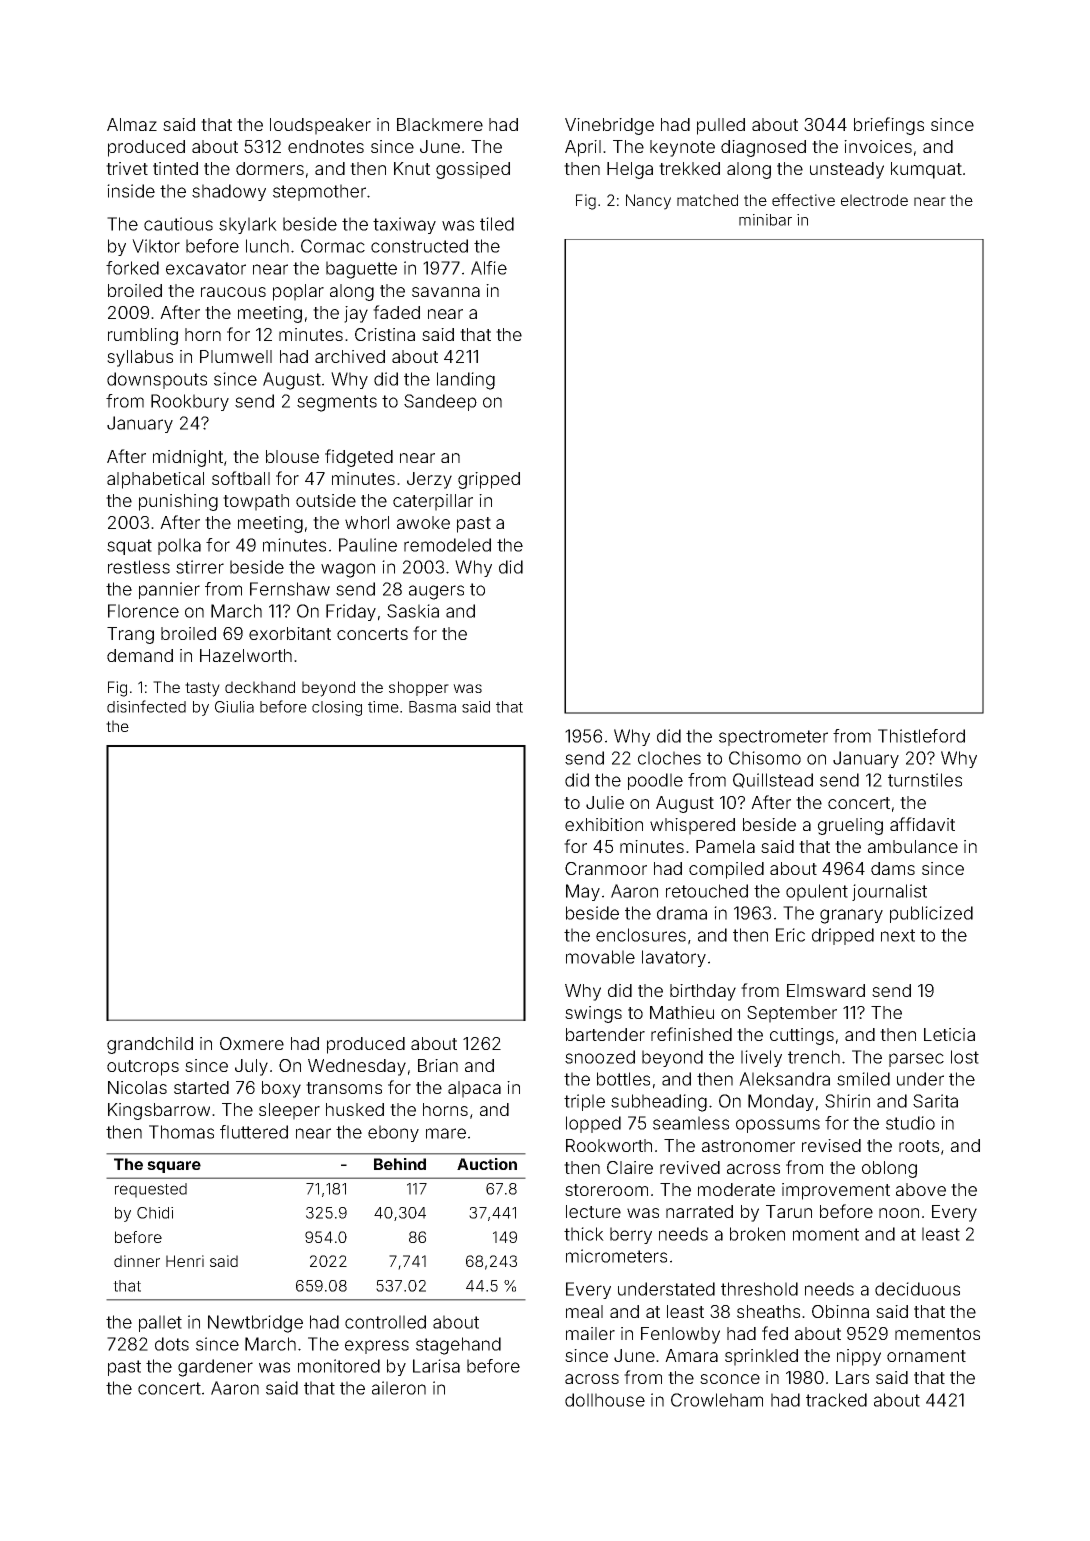  What do you see at coordinates (703, 992) in the document?
I see `birthday` at bounding box center [703, 992].
